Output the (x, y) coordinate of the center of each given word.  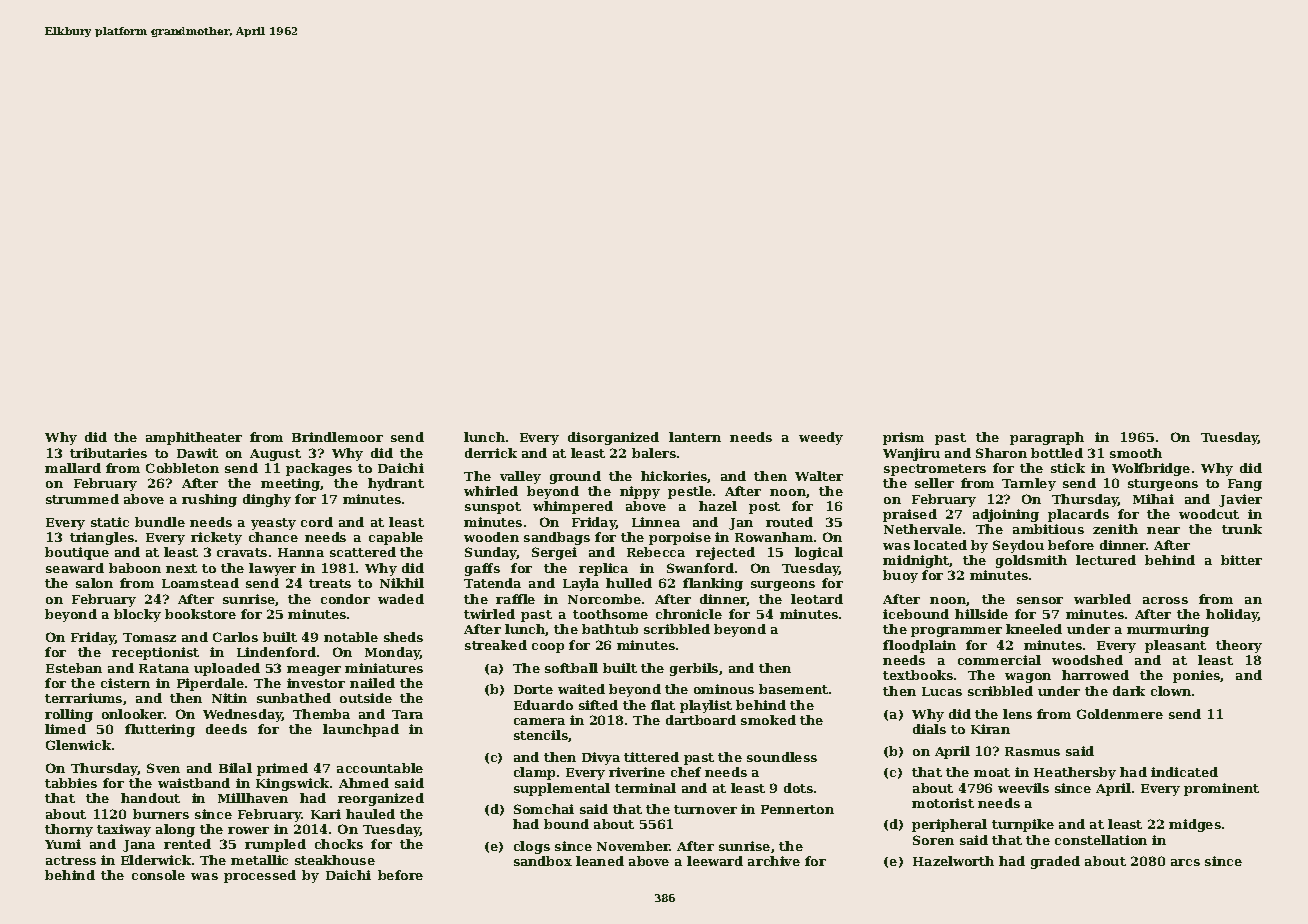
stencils (541, 735)
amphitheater (194, 438)
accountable (380, 768)
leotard (817, 599)
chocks (339, 844)
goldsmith (1031, 561)
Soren (933, 840)
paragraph (1047, 438)
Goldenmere (1120, 714)
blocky (137, 615)
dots (798, 788)
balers (654, 453)
